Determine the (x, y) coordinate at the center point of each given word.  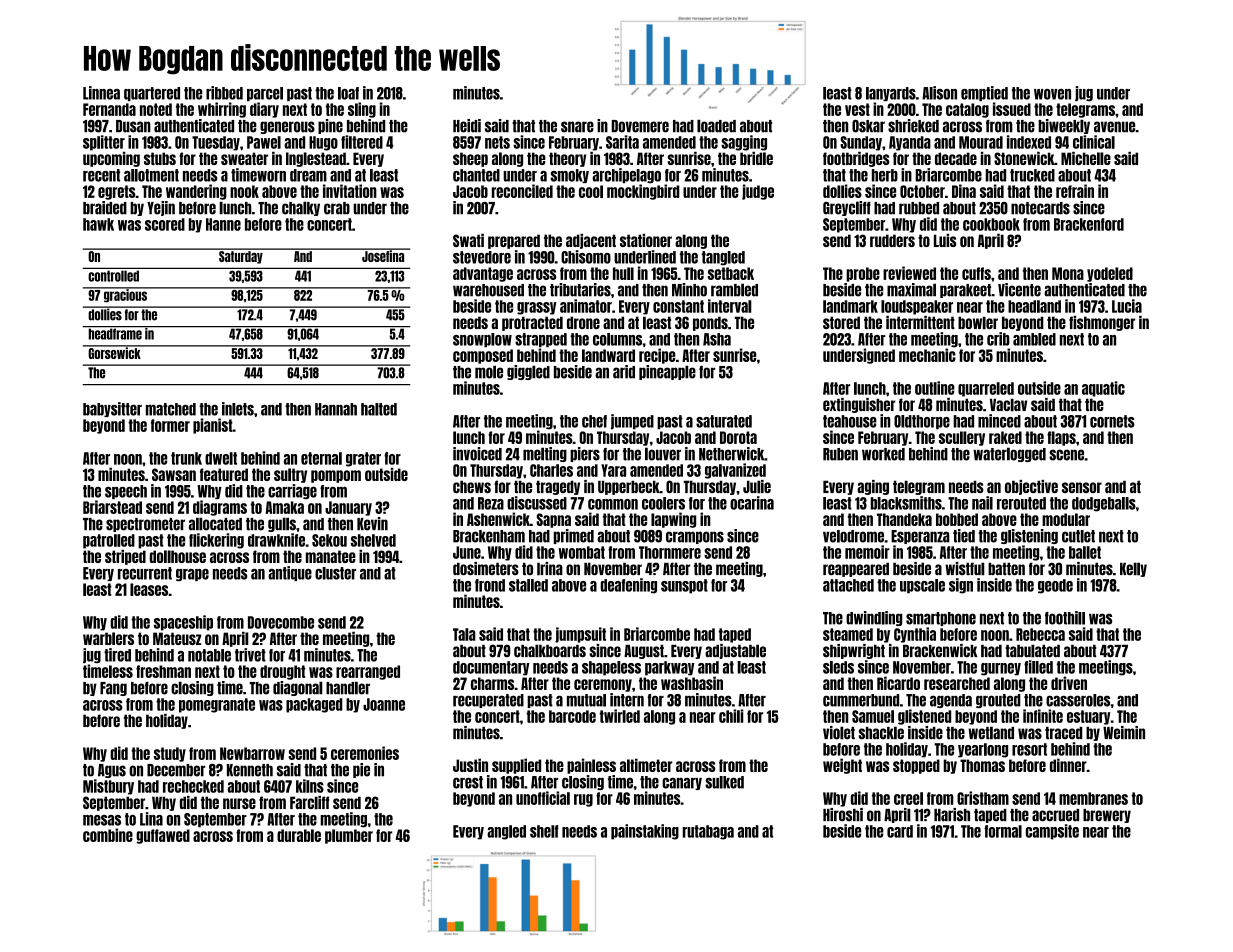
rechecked (193, 786)
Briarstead (112, 507)
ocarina (752, 503)
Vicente (1019, 290)
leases (149, 589)
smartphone (941, 619)
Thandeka (904, 519)
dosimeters (486, 568)
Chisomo (586, 257)
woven (1052, 94)
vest (857, 109)
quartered (152, 94)
